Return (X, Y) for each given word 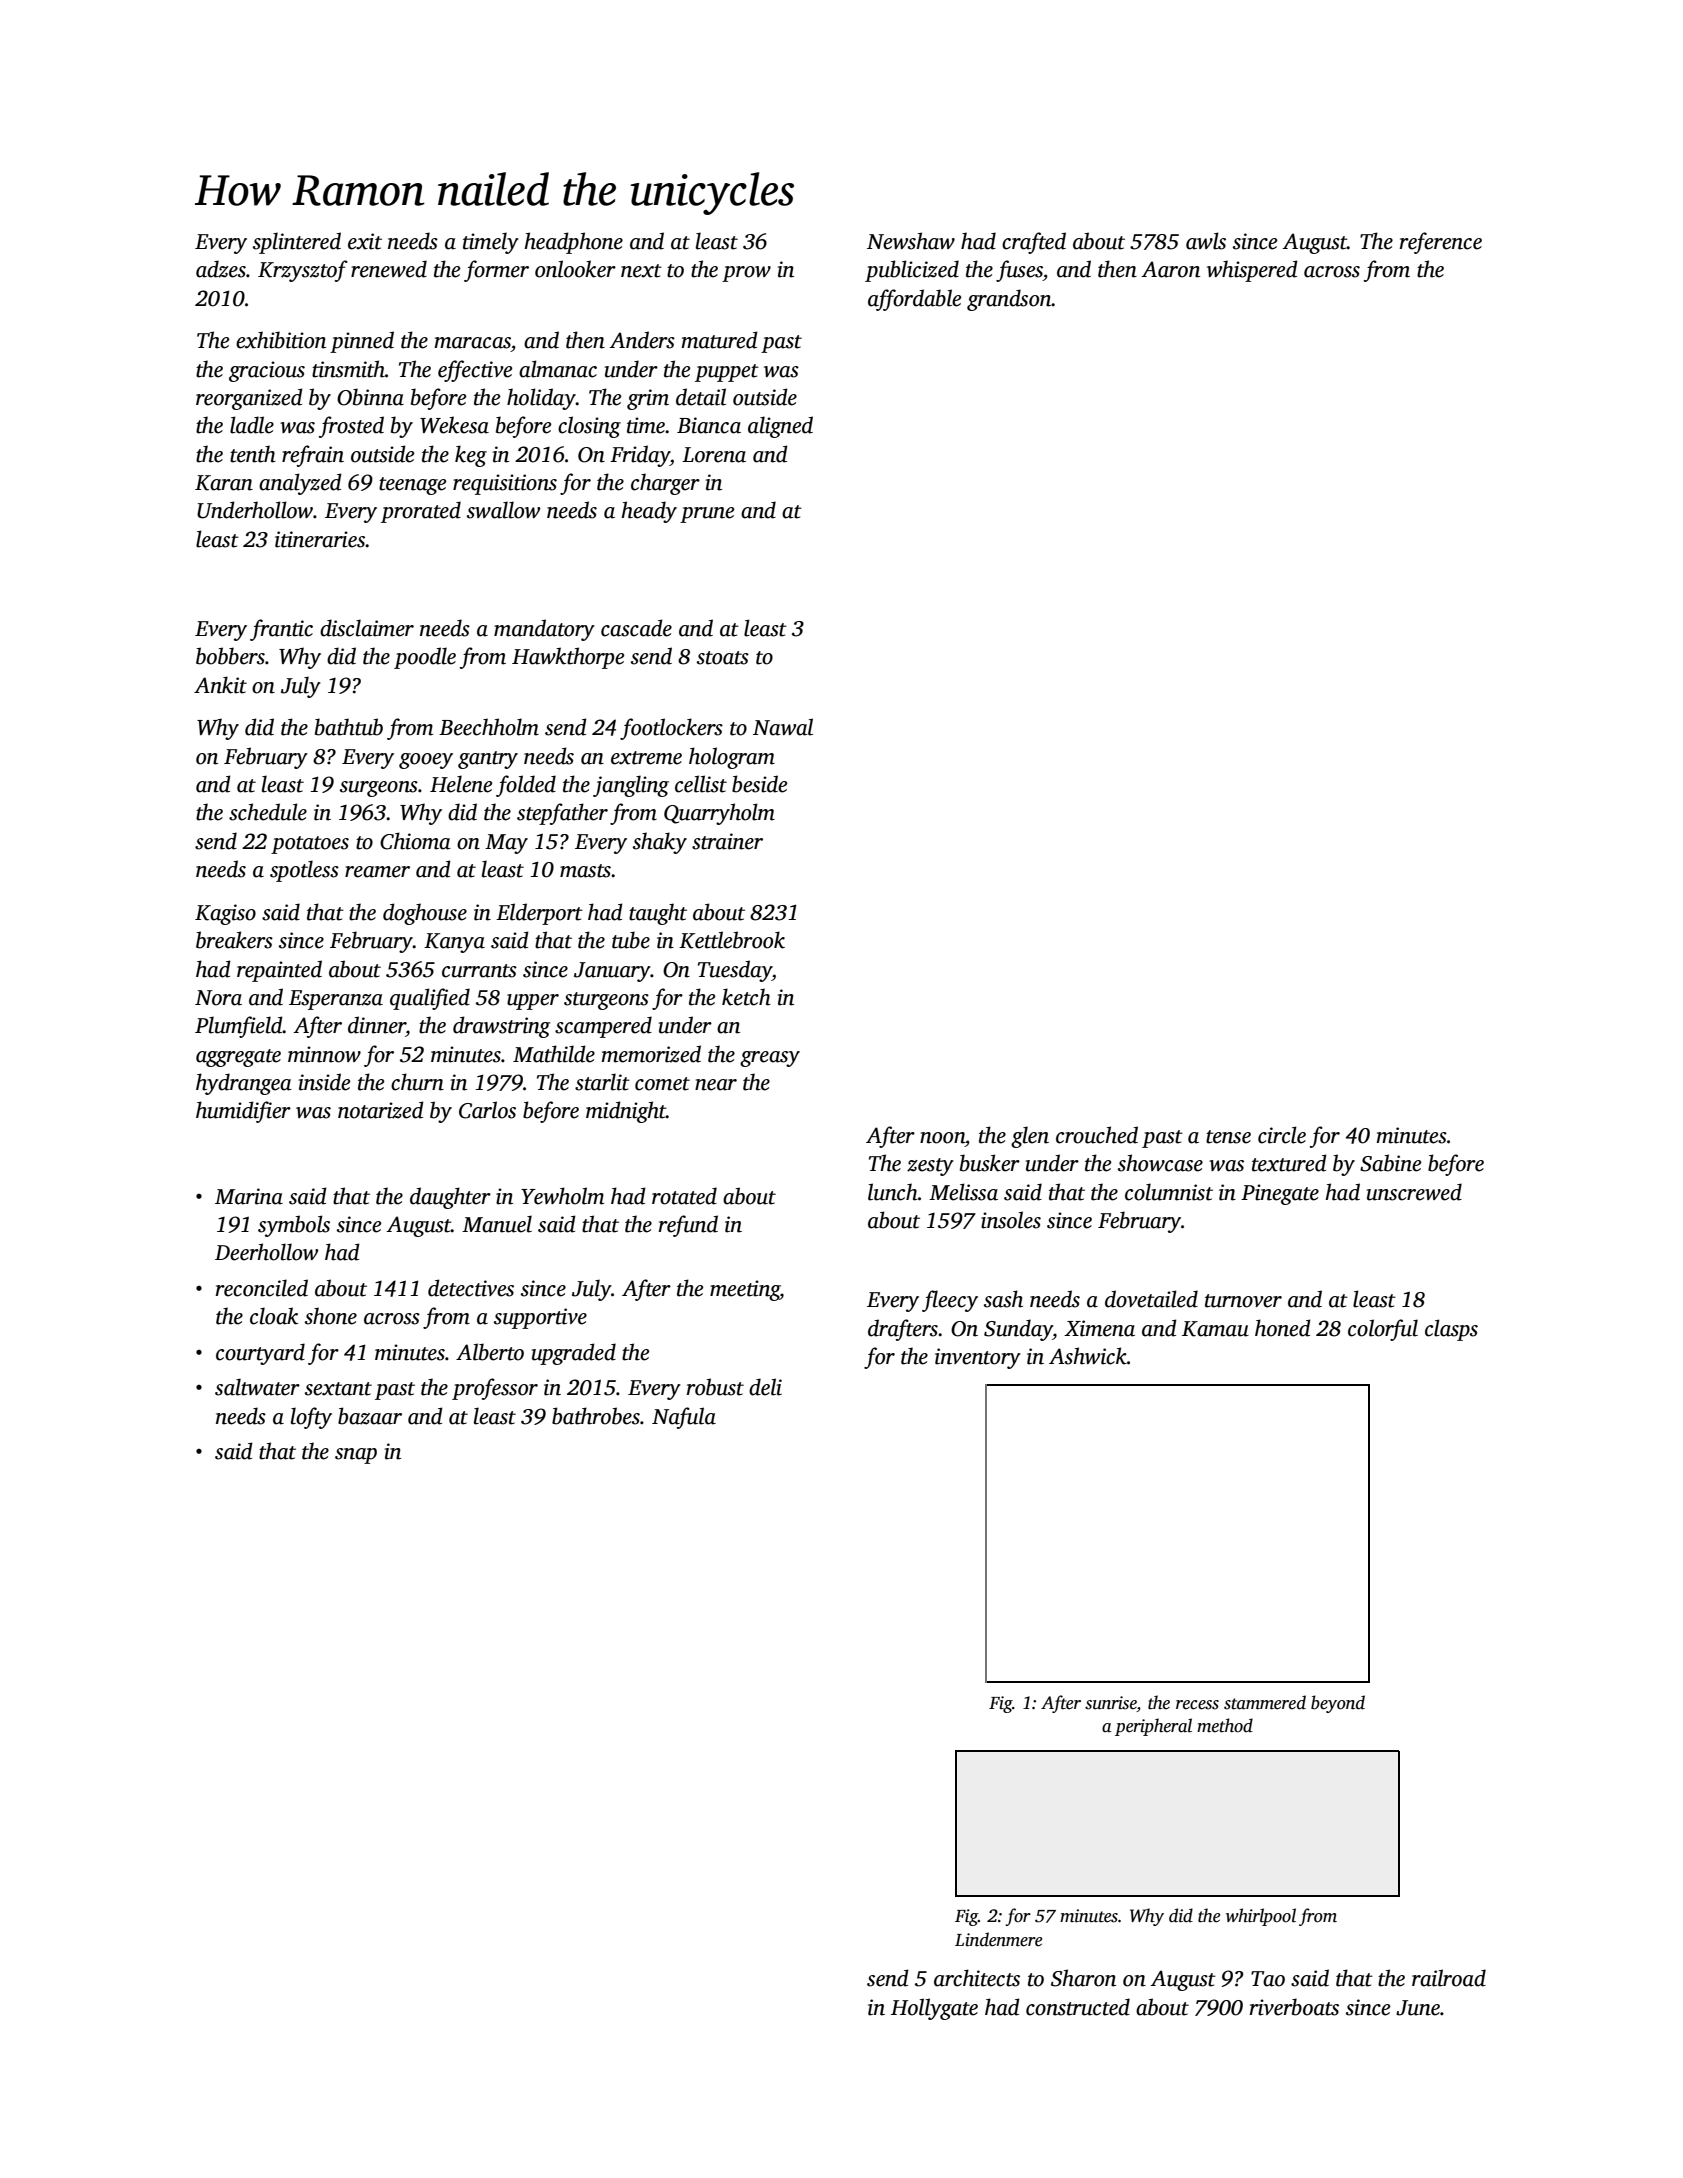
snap (356, 1456)
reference (1441, 243)
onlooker (575, 269)
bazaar (370, 1416)
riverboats (1294, 2007)
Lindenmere (998, 1939)
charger (665, 484)
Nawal (783, 727)
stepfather (562, 814)
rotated (684, 1196)
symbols (294, 1226)
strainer (727, 841)
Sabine (1390, 1163)
